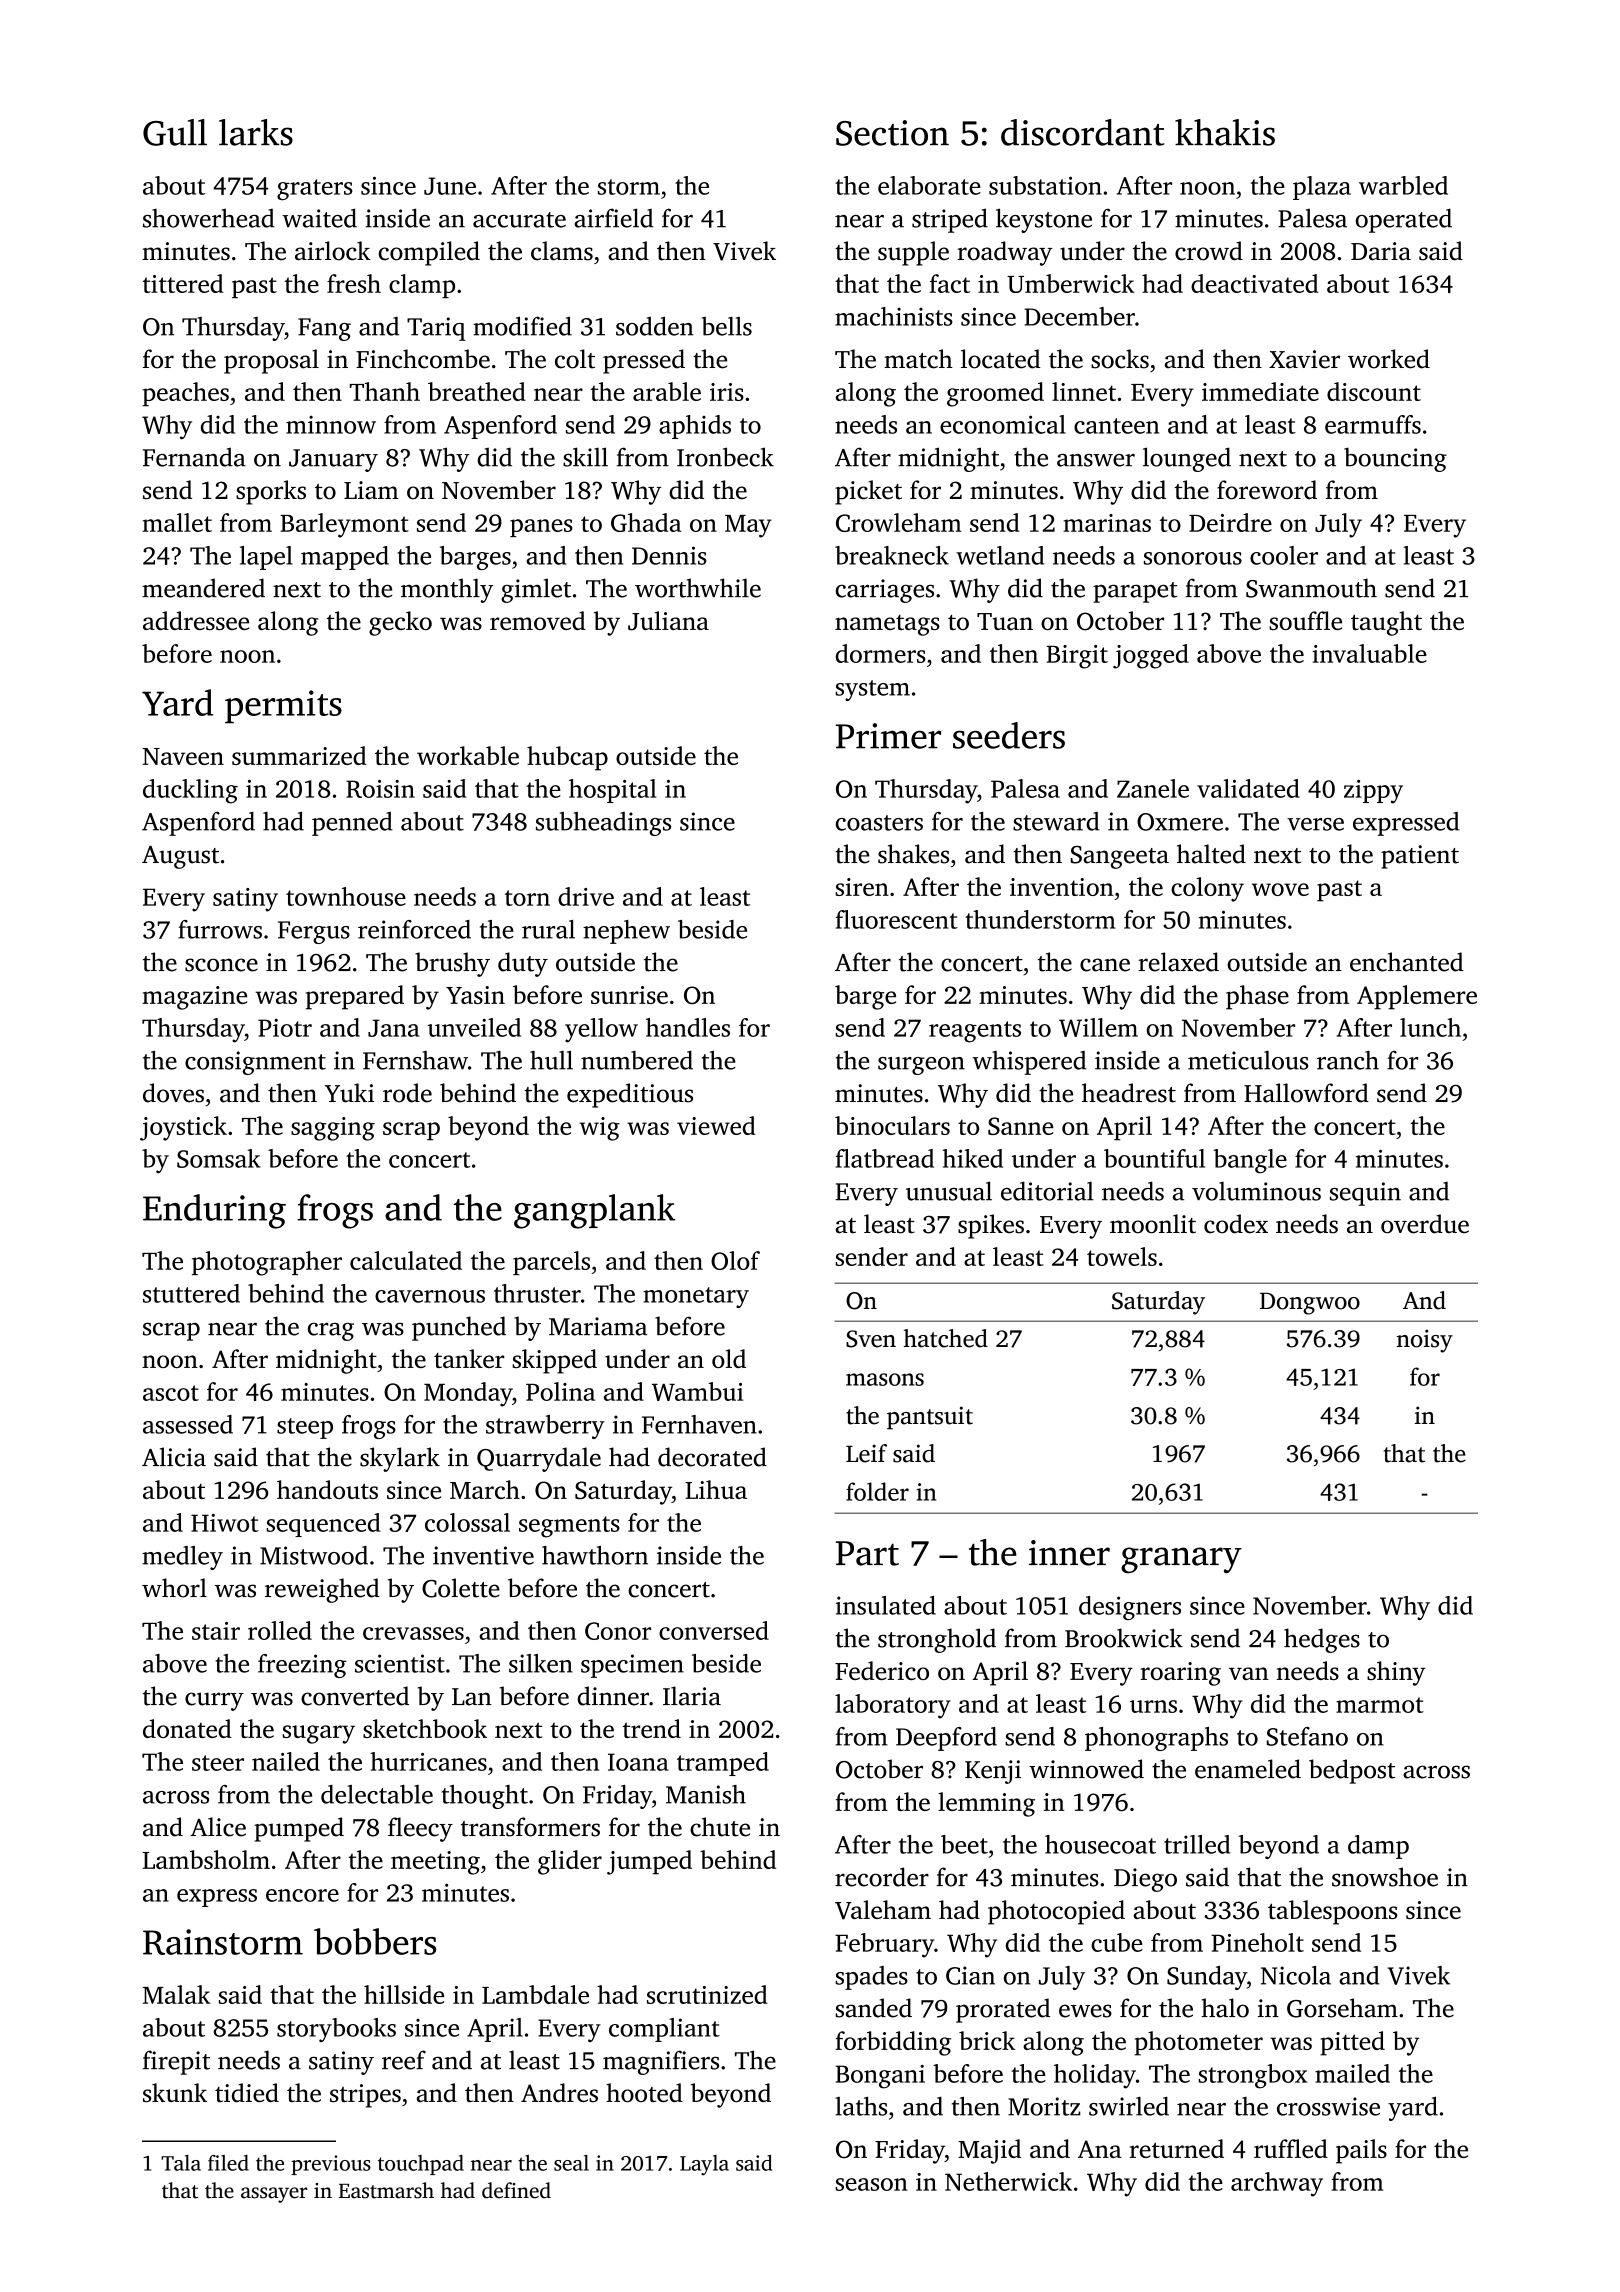 The image size is (1620, 2292). I want to click on Section, so click(892, 133).
